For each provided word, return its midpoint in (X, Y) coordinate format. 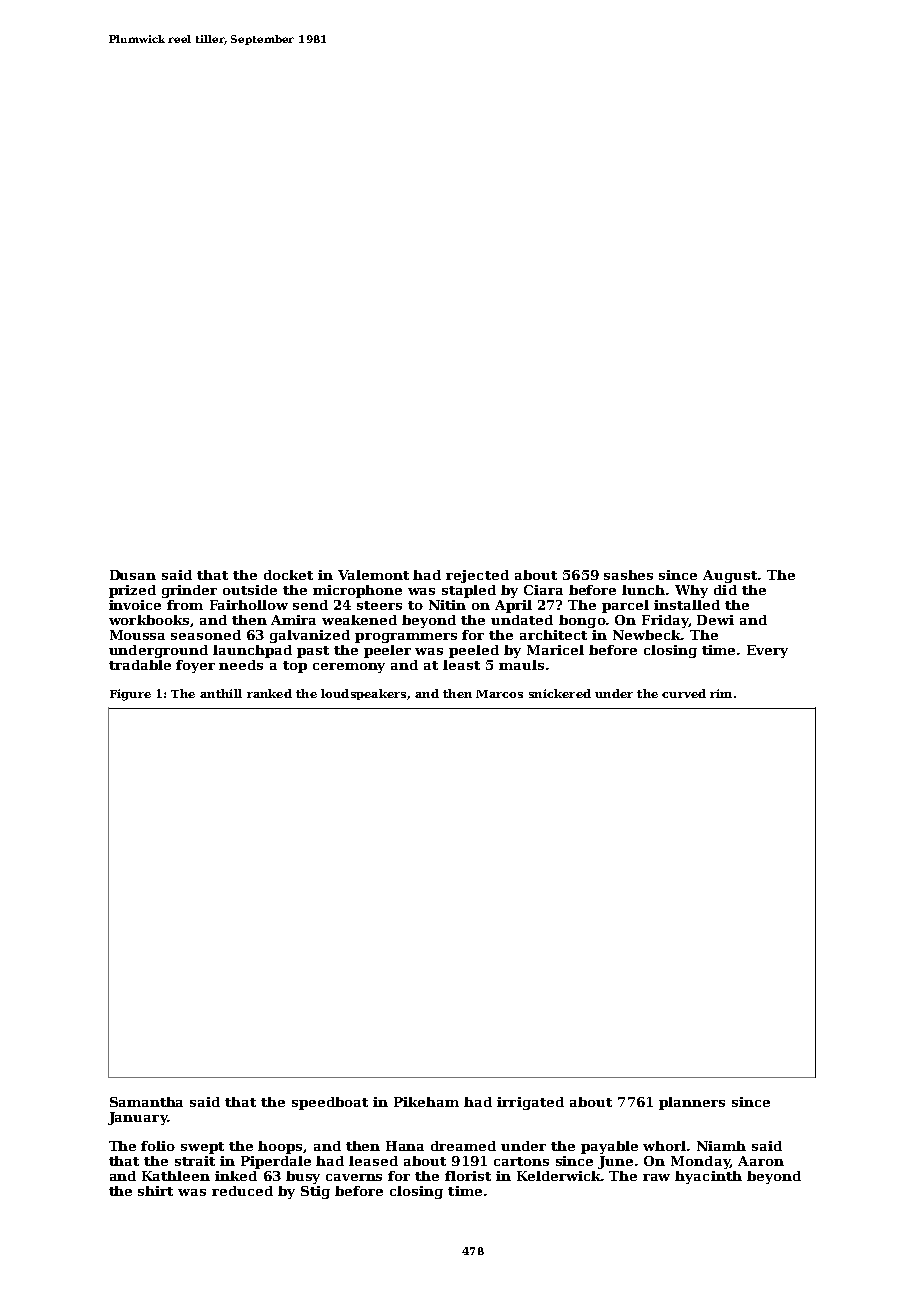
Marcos (499, 694)
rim (721, 693)
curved (684, 693)
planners (692, 1103)
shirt (155, 1191)
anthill (221, 693)
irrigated (530, 1103)
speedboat (330, 1103)
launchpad (252, 651)
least (461, 665)
